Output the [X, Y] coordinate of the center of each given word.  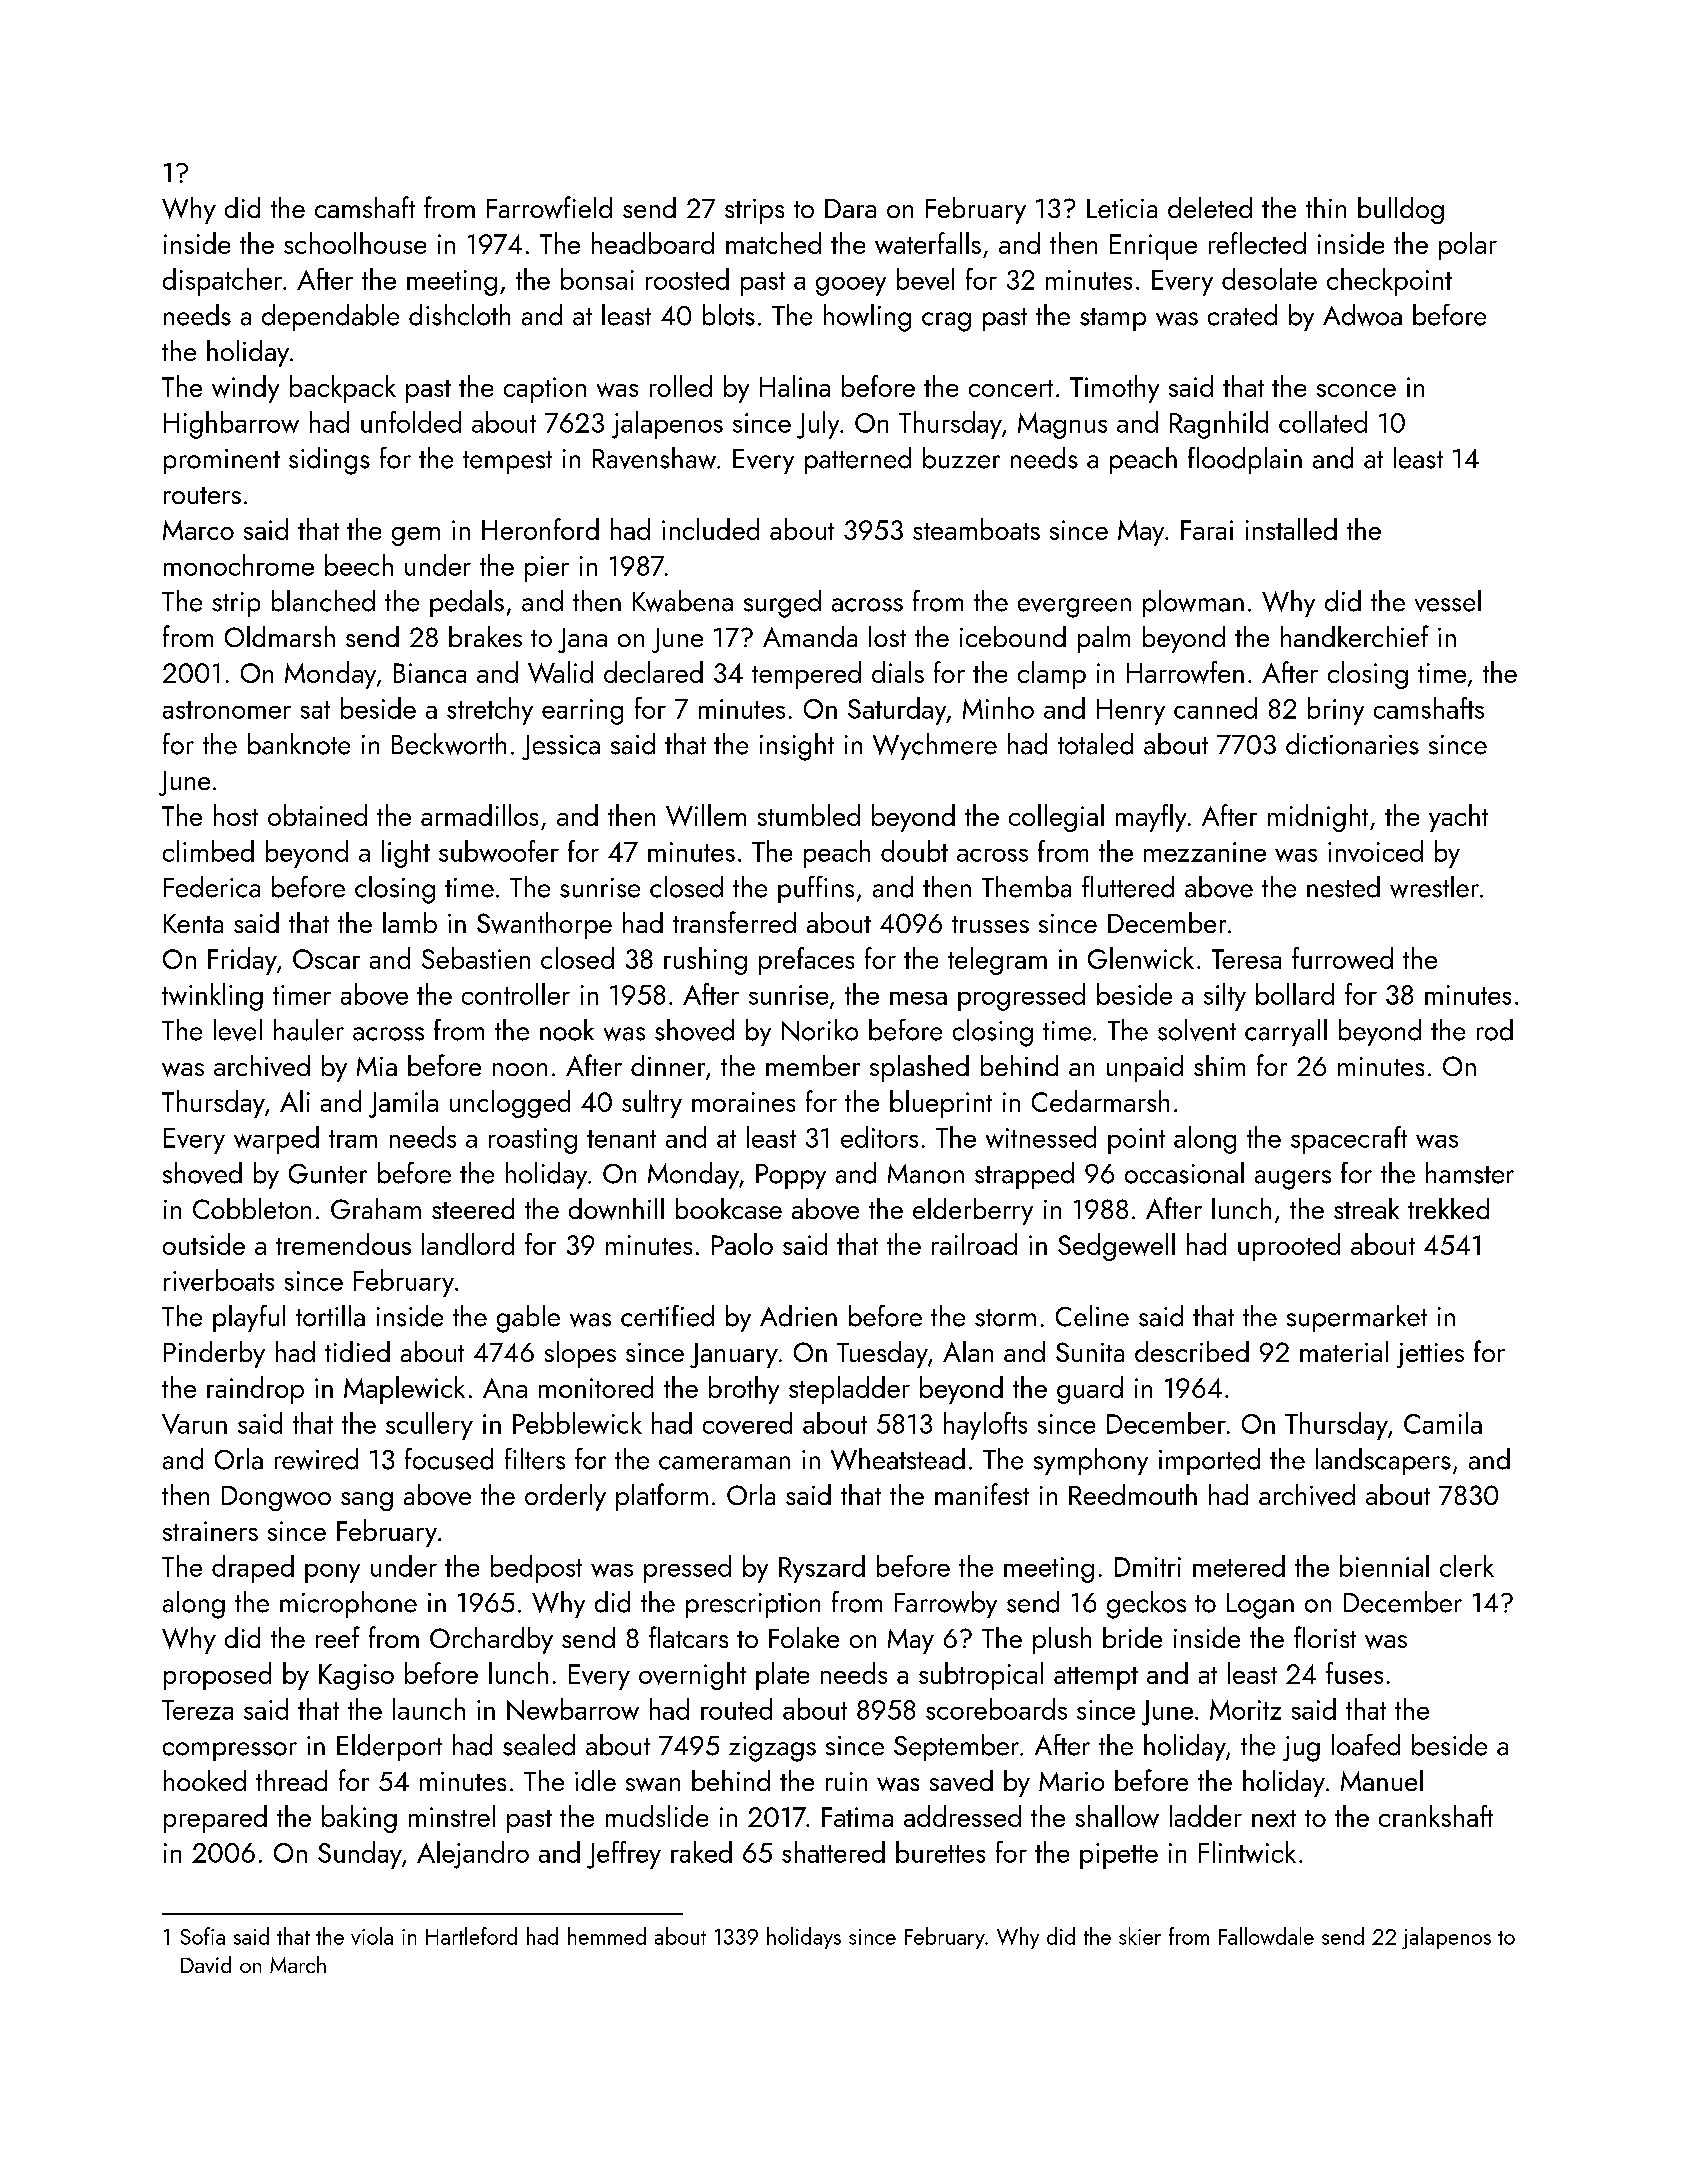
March [298, 1964]
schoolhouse [355, 243]
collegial [1056, 818]
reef [338, 1637]
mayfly [1151, 818]
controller [516, 994]
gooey [851, 286]
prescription [753, 1605]
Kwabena [683, 601]
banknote [299, 744]
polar [1468, 246]
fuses [1354, 1673]
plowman [1193, 603]
